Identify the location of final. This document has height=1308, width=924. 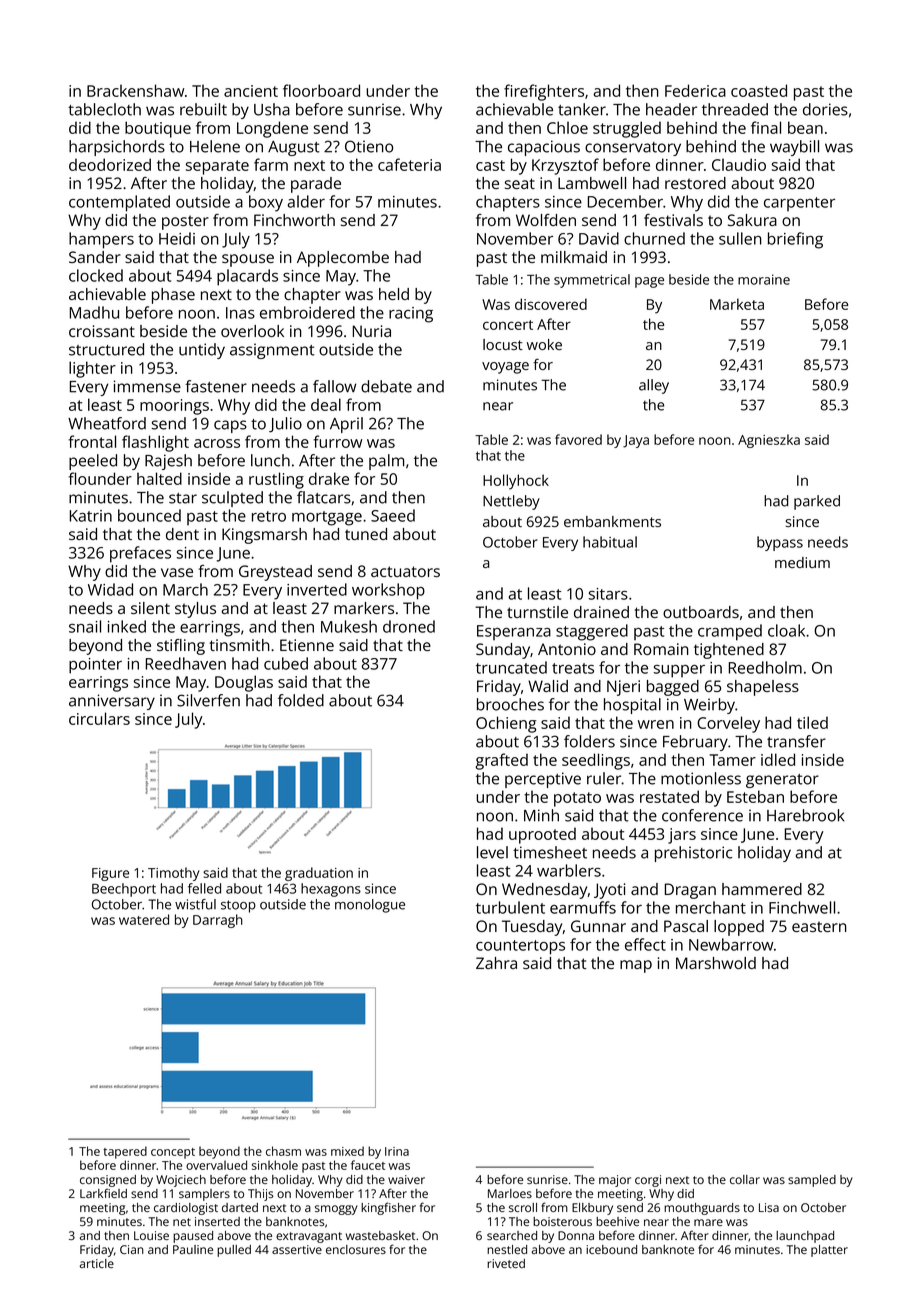
(766, 127).
